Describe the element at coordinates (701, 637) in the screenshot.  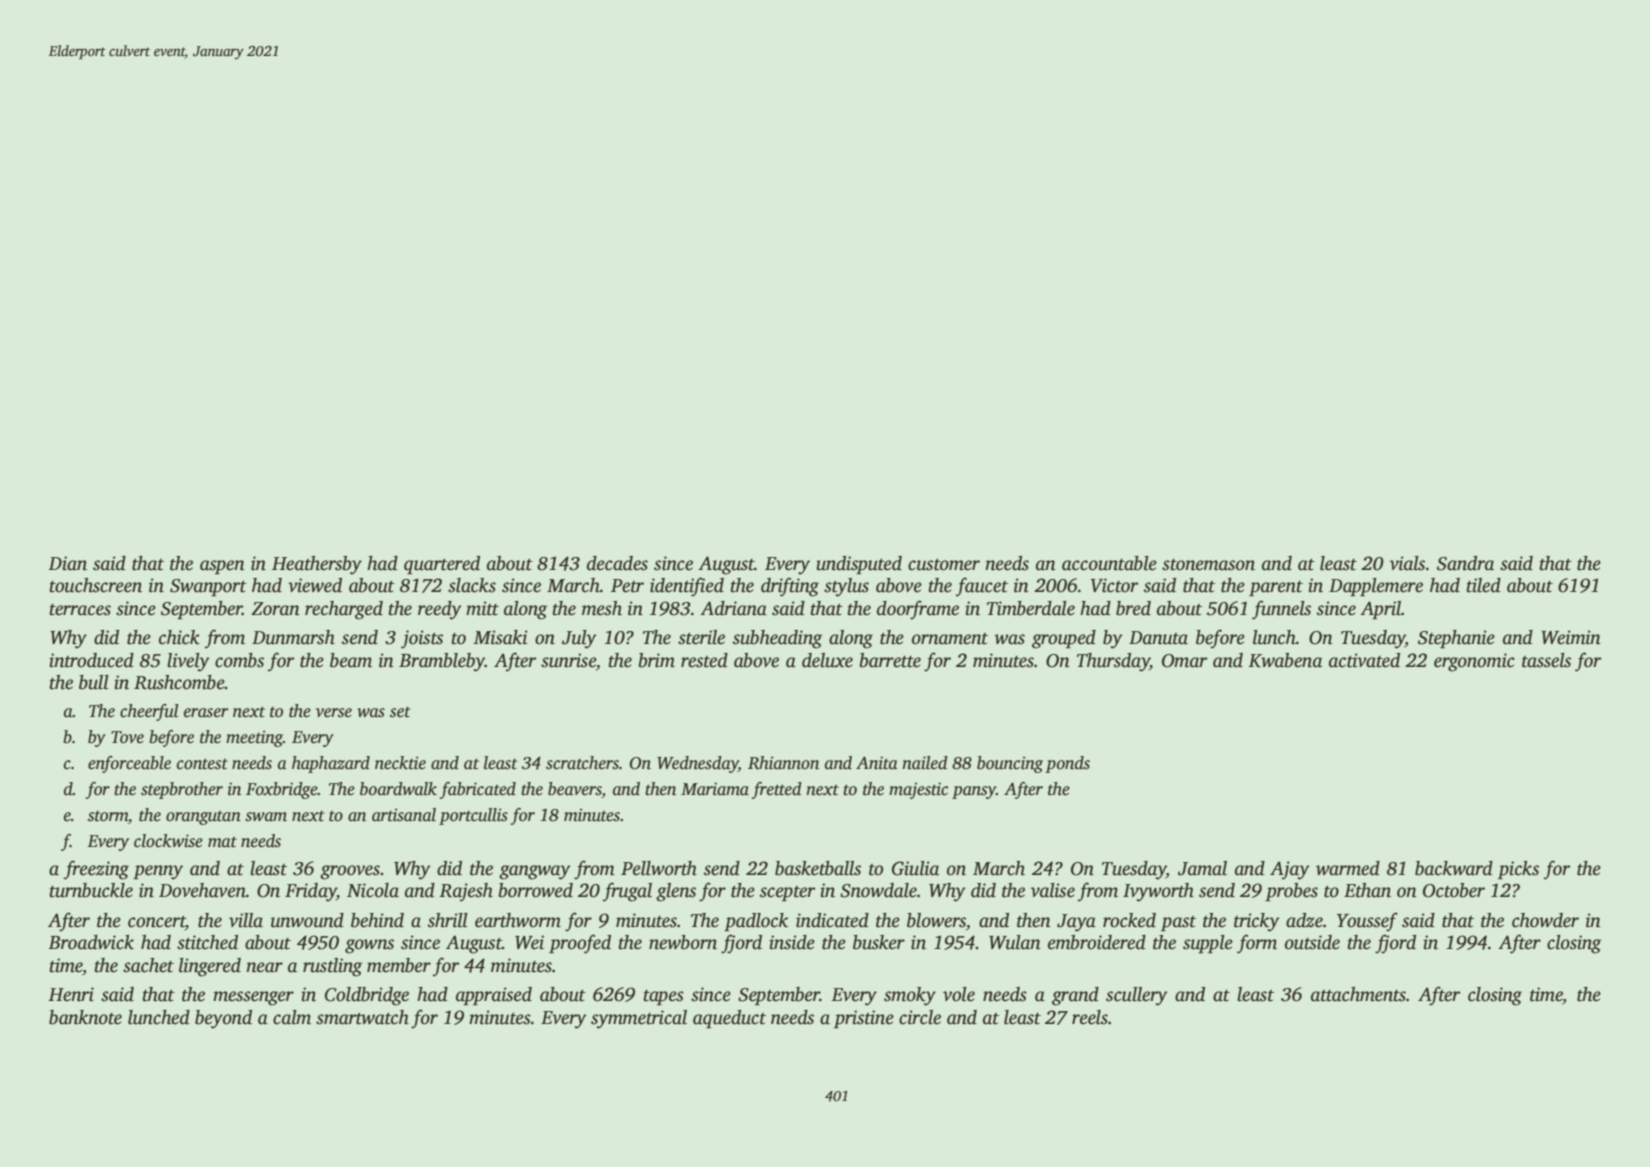
I see `sterile` at that location.
